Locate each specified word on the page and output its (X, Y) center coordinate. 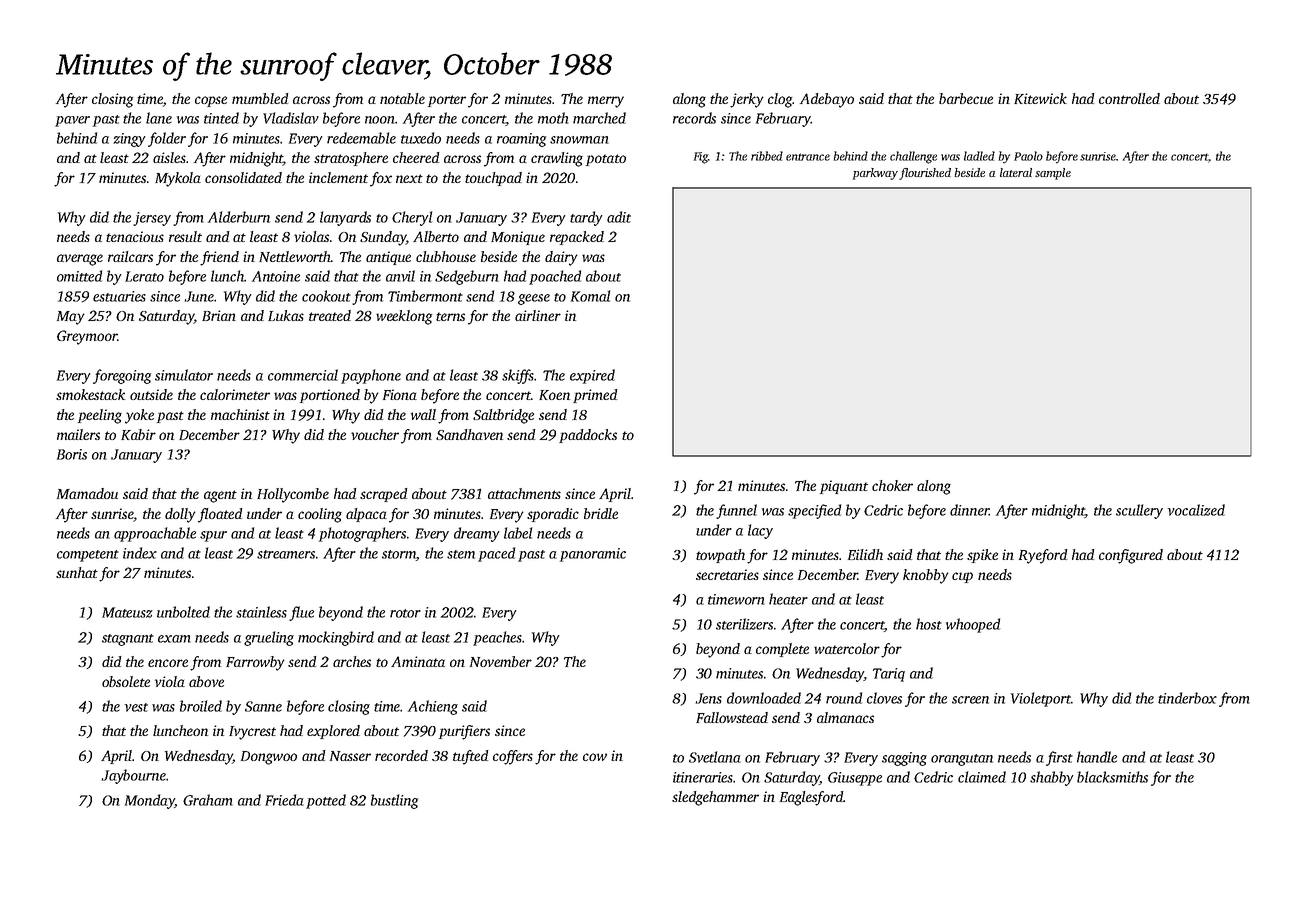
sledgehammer (715, 798)
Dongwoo (269, 758)
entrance (808, 157)
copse (211, 101)
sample (1053, 174)
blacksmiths (1112, 777)
